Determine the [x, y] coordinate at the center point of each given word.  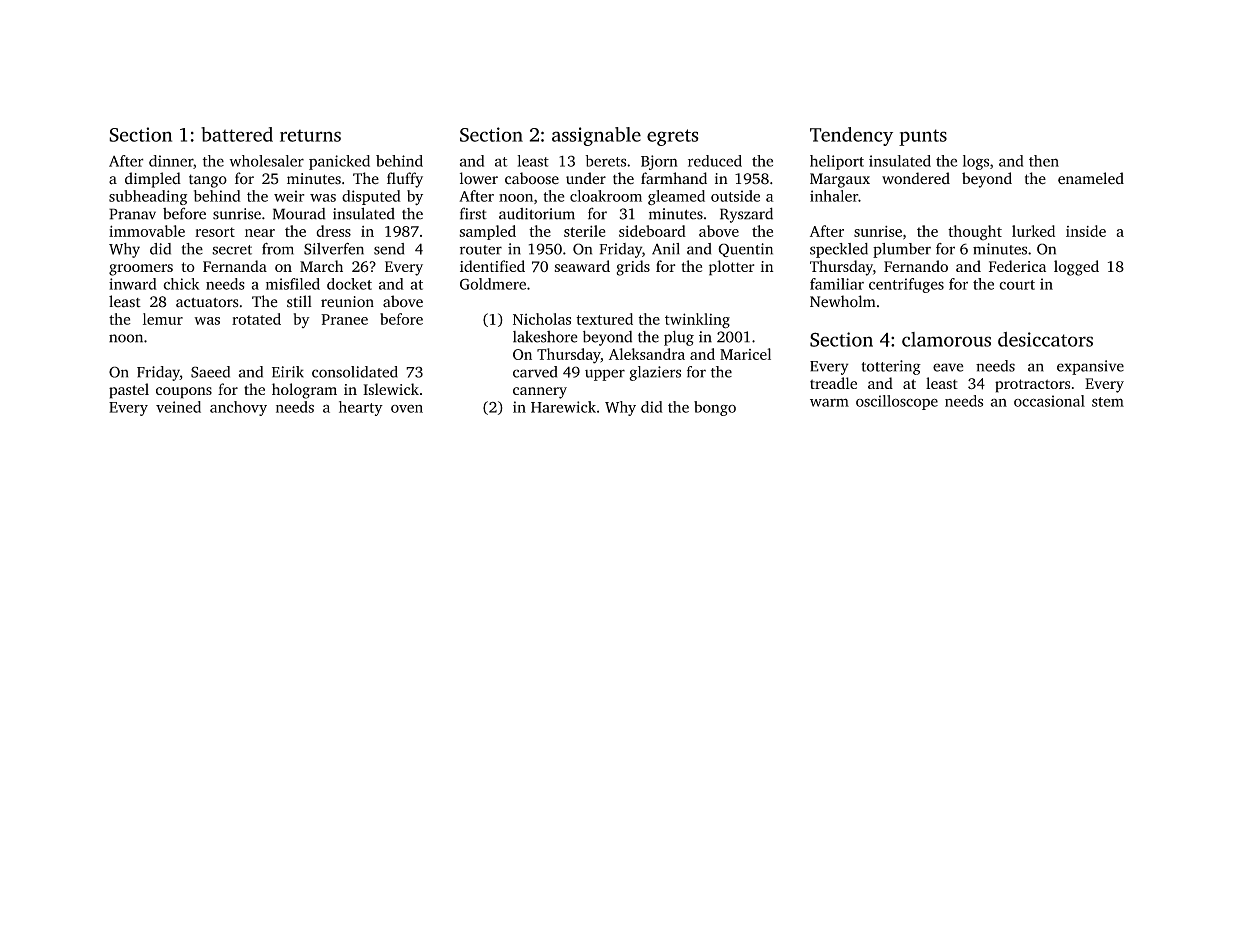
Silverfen [334, 249]
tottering [891, 367]
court [1017, 285]
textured [604, 319]
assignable [596, 136]
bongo [715, 408]
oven [407, 409]
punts [923, 137]
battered [237, 134]
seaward [582, 266]
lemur [163, 319]
